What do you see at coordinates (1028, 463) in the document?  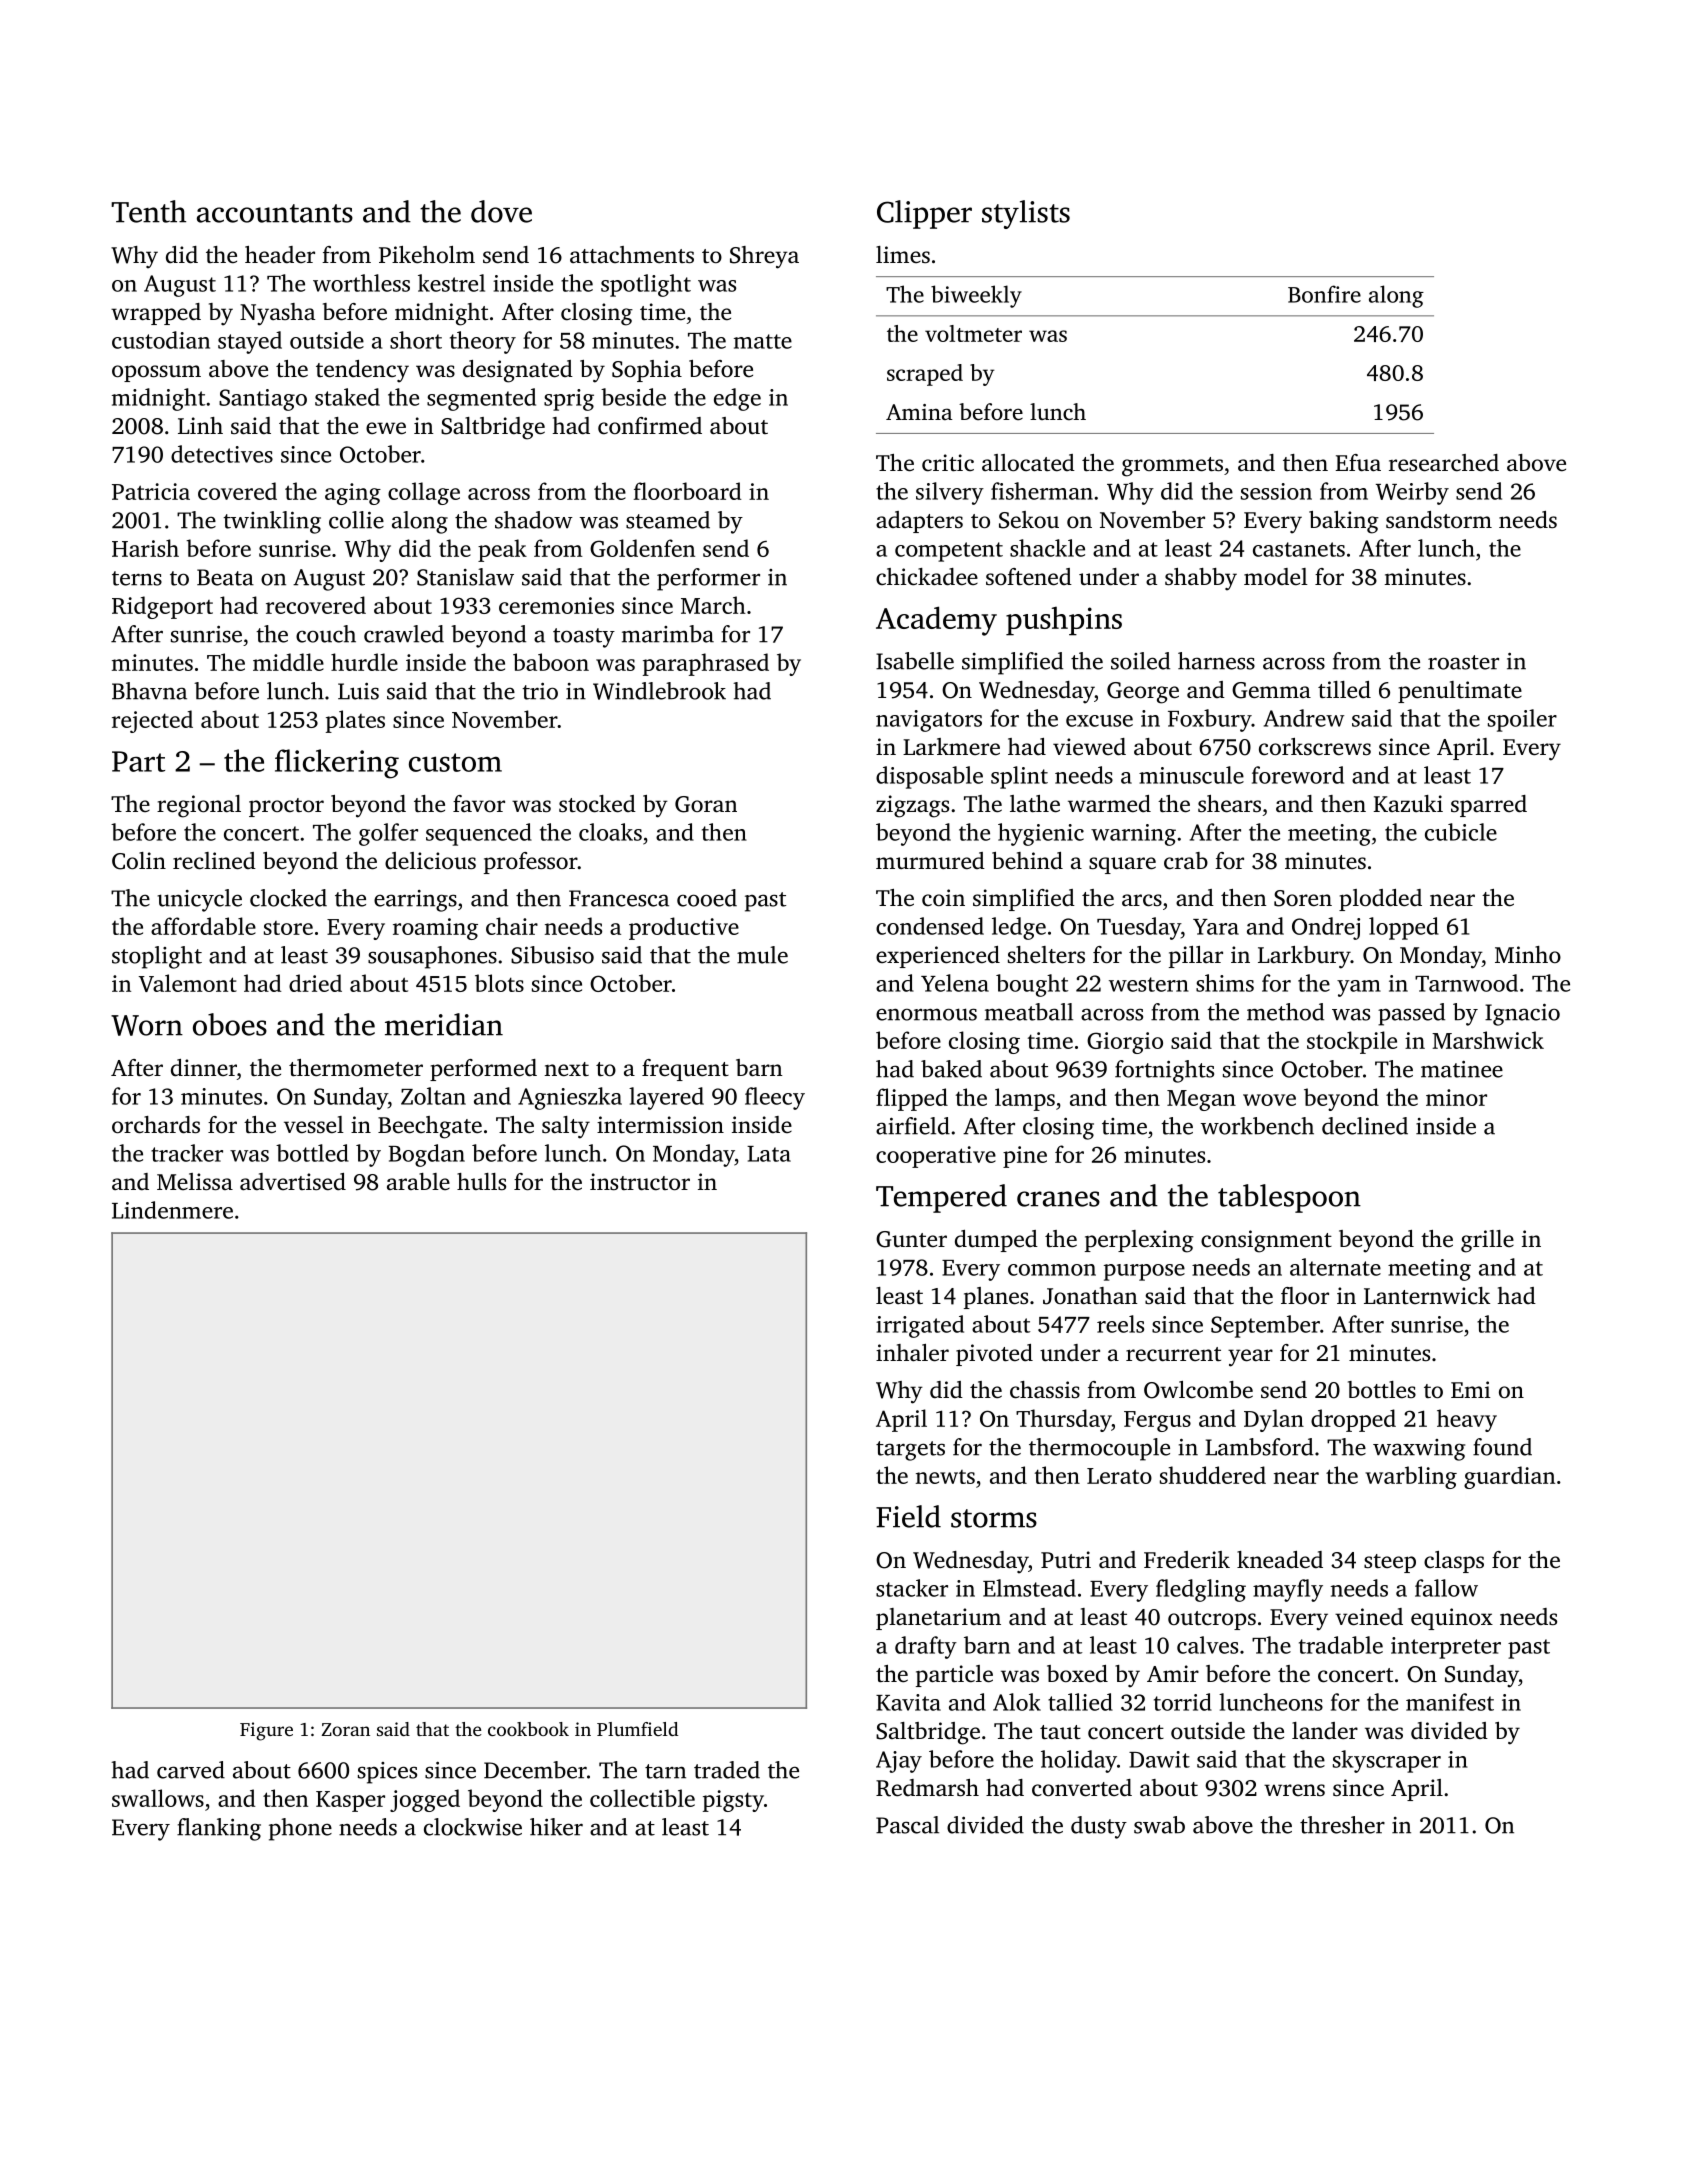 I see `allocated` at bounding box center [1028, 463].
